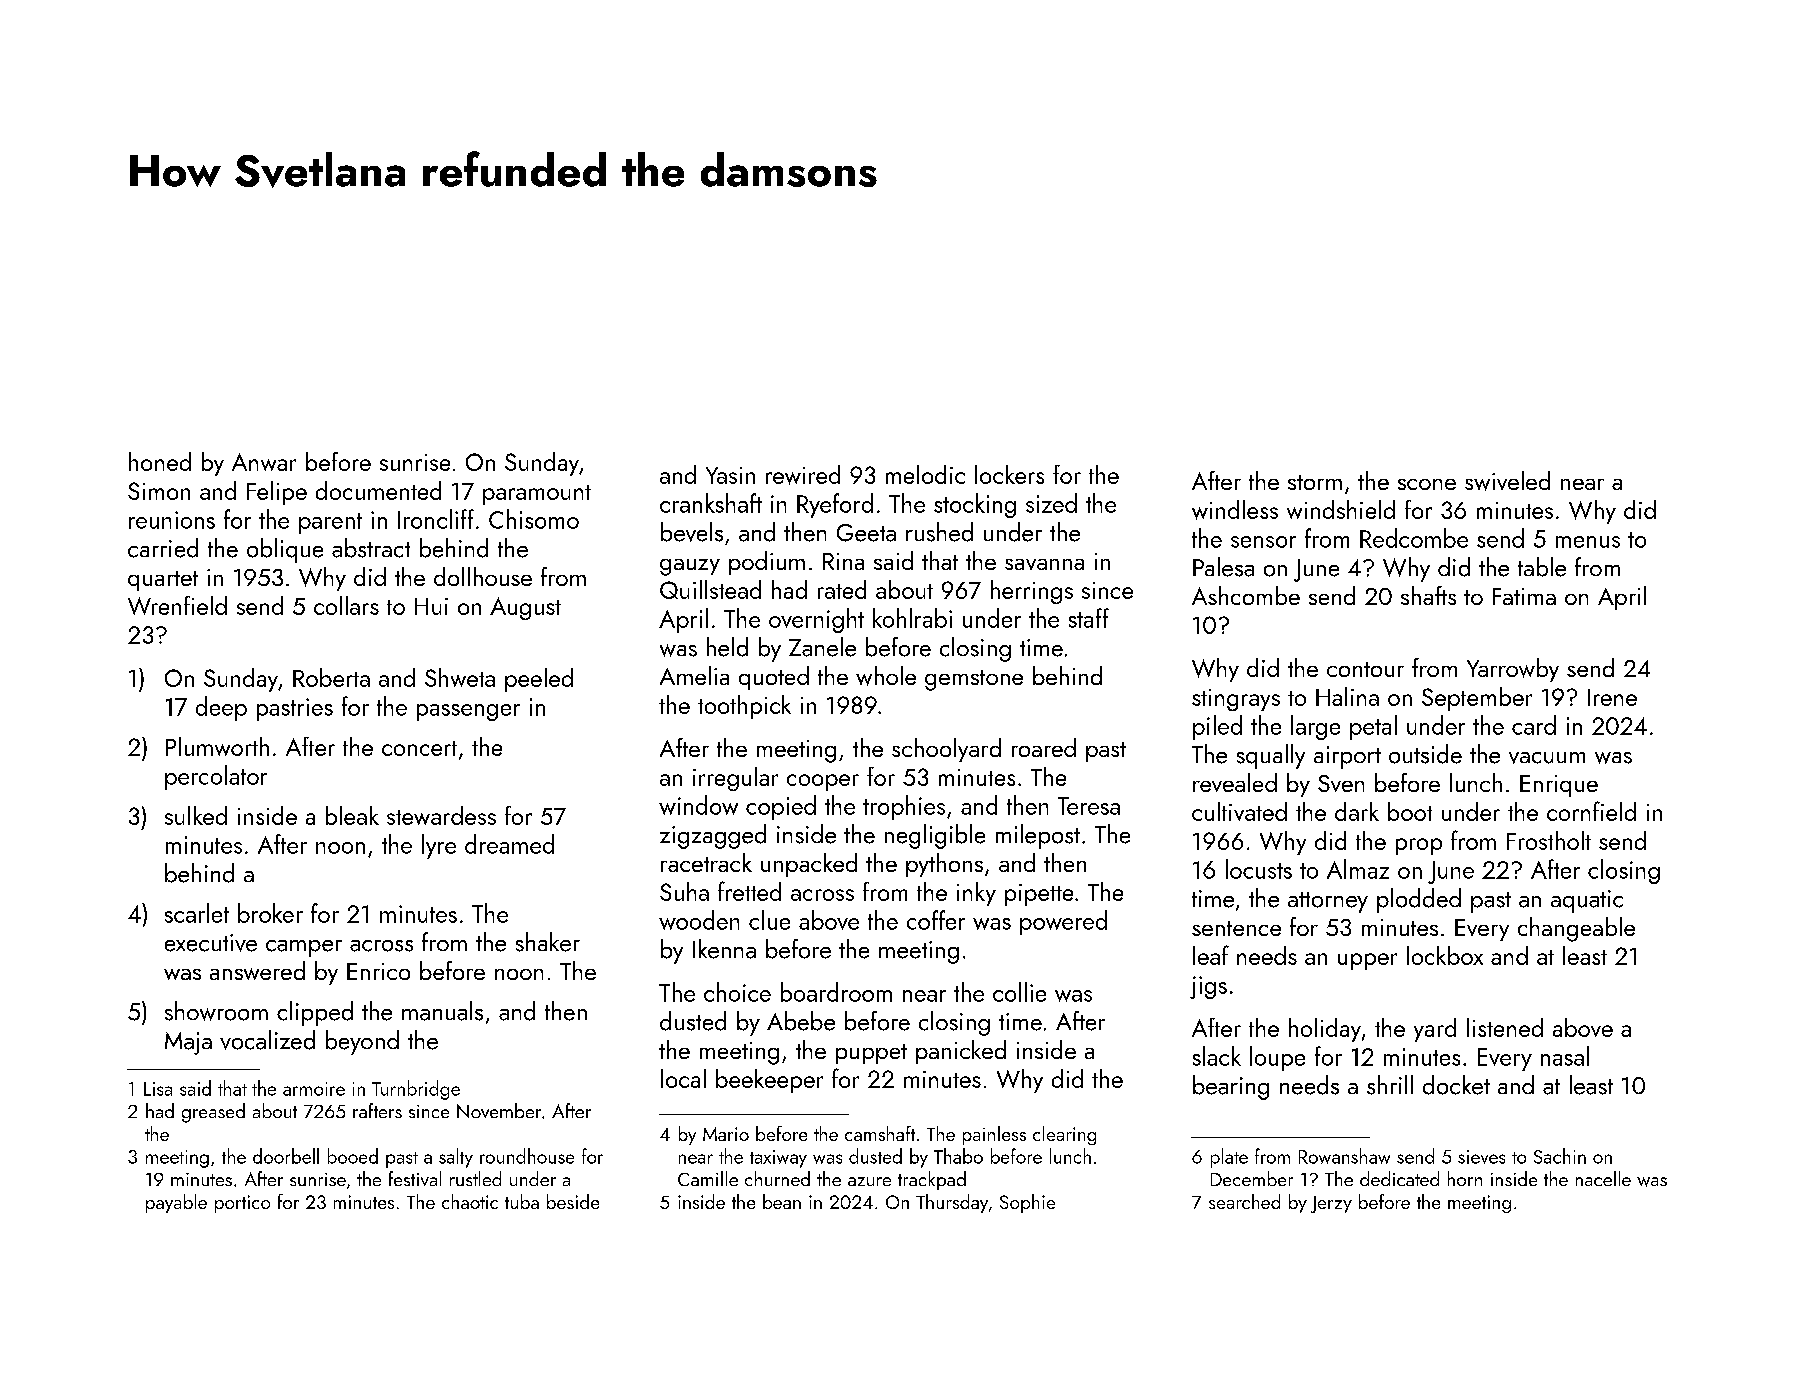 This screenshot has width=1796, height=1388. Describe the element at coordinates (1009, 474) in the screenshot. I see `lockers` at that location.
